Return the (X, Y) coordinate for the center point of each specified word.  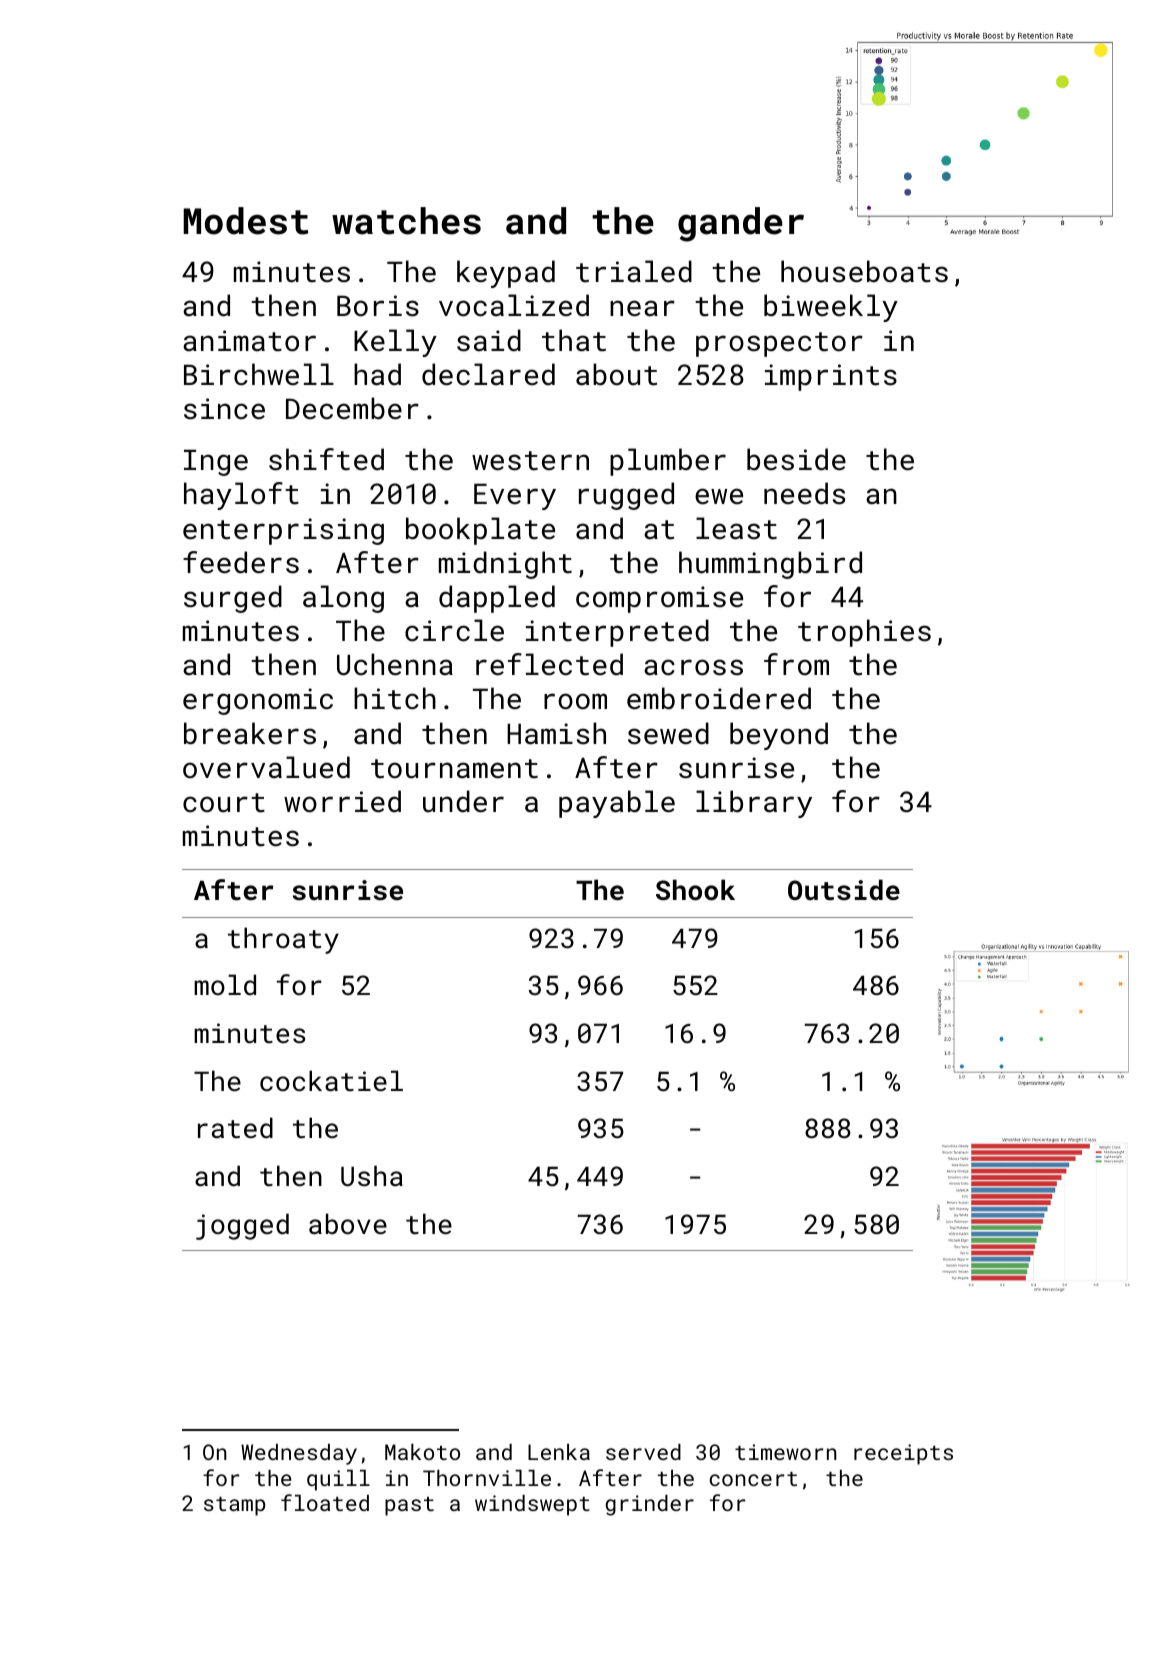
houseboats (864, 271)
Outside (844, 890)
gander (741, 224)
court (224, 803)
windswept (532, 1505)
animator (249, 341)
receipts (903, 1454)
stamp (234, 1506)
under (463, 801)
